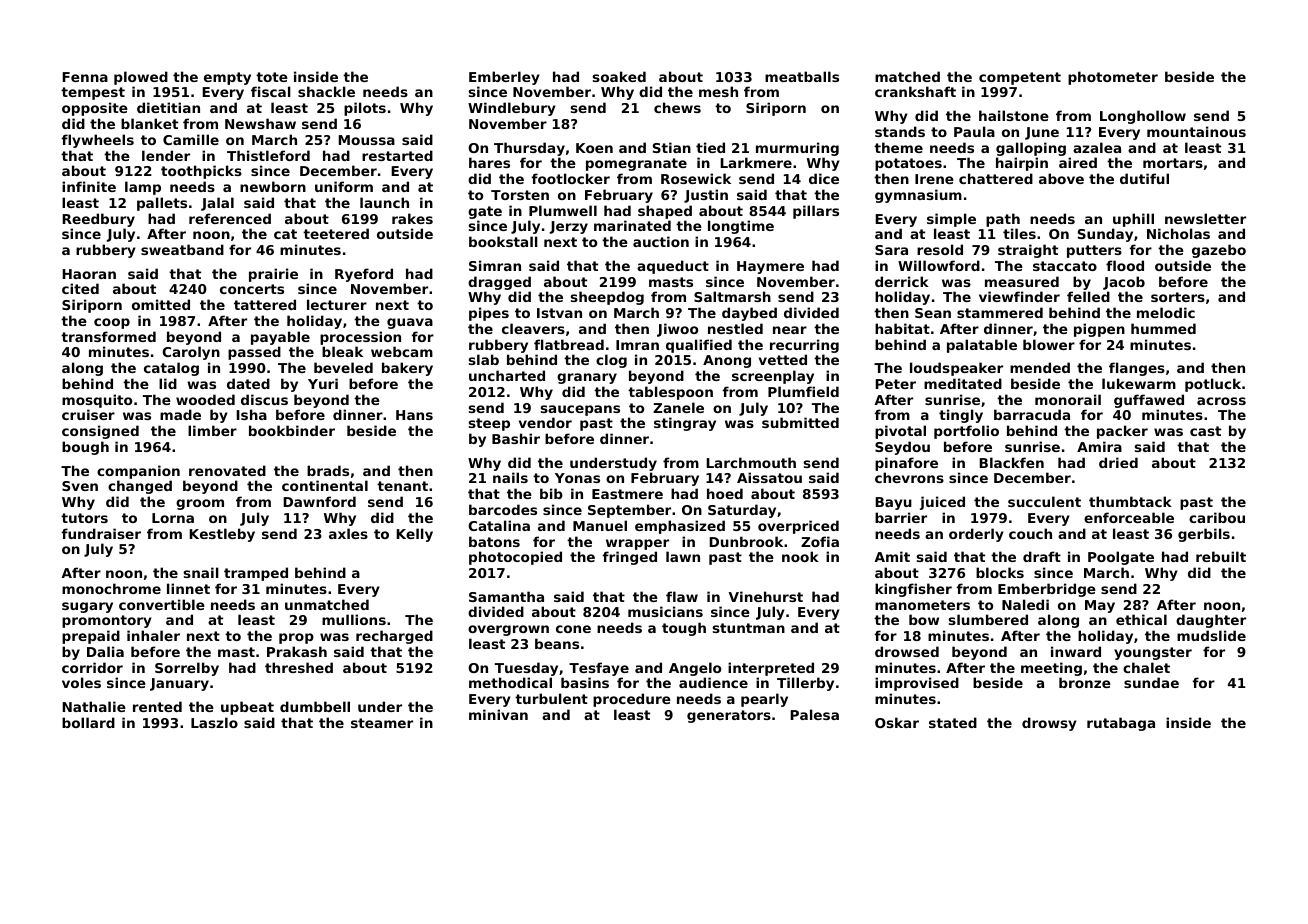  What do you see at coordinates (149, 123) in the image?
I see `blanket` at bounding box center [149, 123].
